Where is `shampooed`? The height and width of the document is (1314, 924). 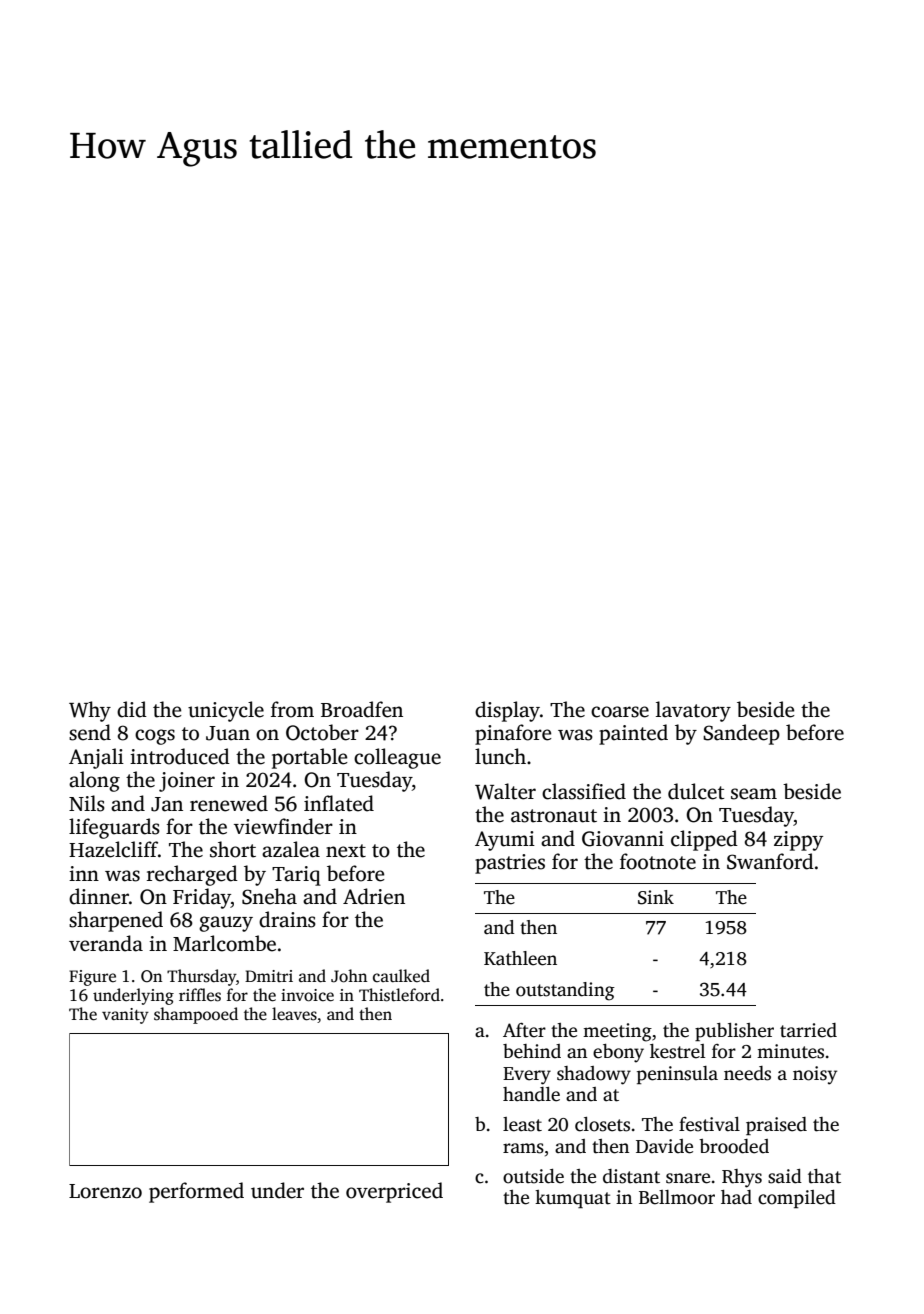
shampooed is located at coordinates (196, 1015).
